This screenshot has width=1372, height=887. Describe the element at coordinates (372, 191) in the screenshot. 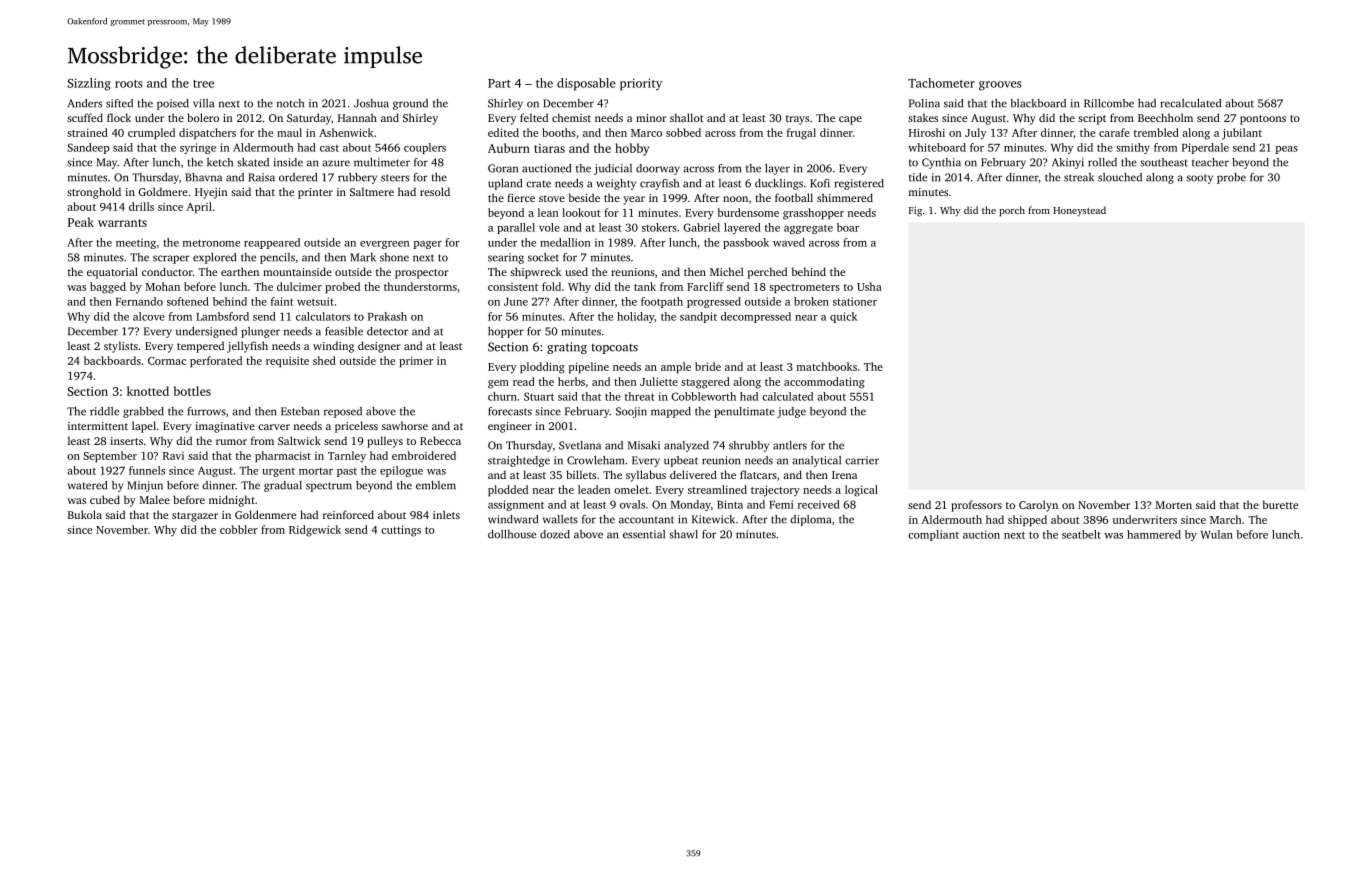

I see `Saltmere` at that location.
